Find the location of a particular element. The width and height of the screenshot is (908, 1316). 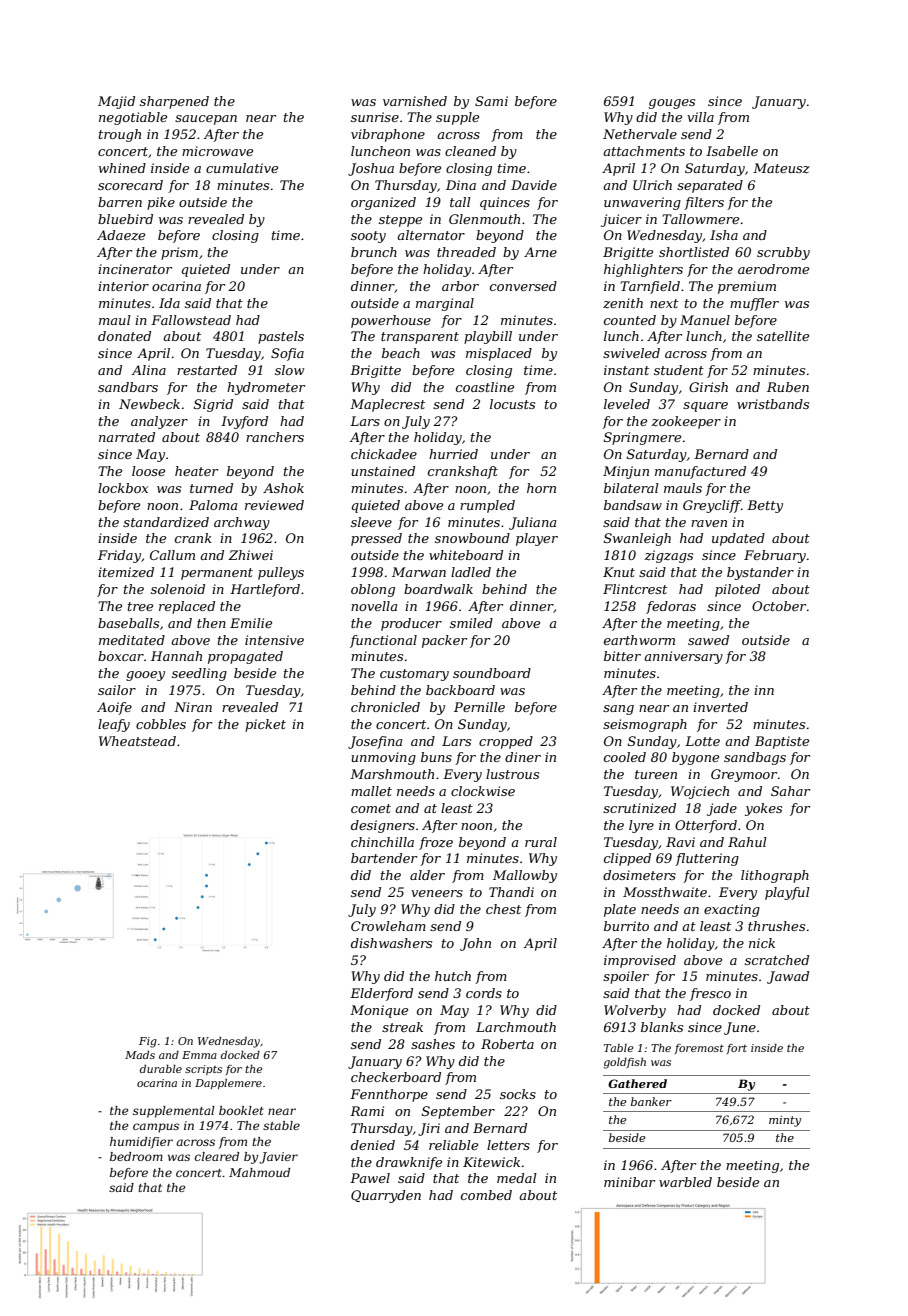

gouges is located at coordinates (672, 104).
